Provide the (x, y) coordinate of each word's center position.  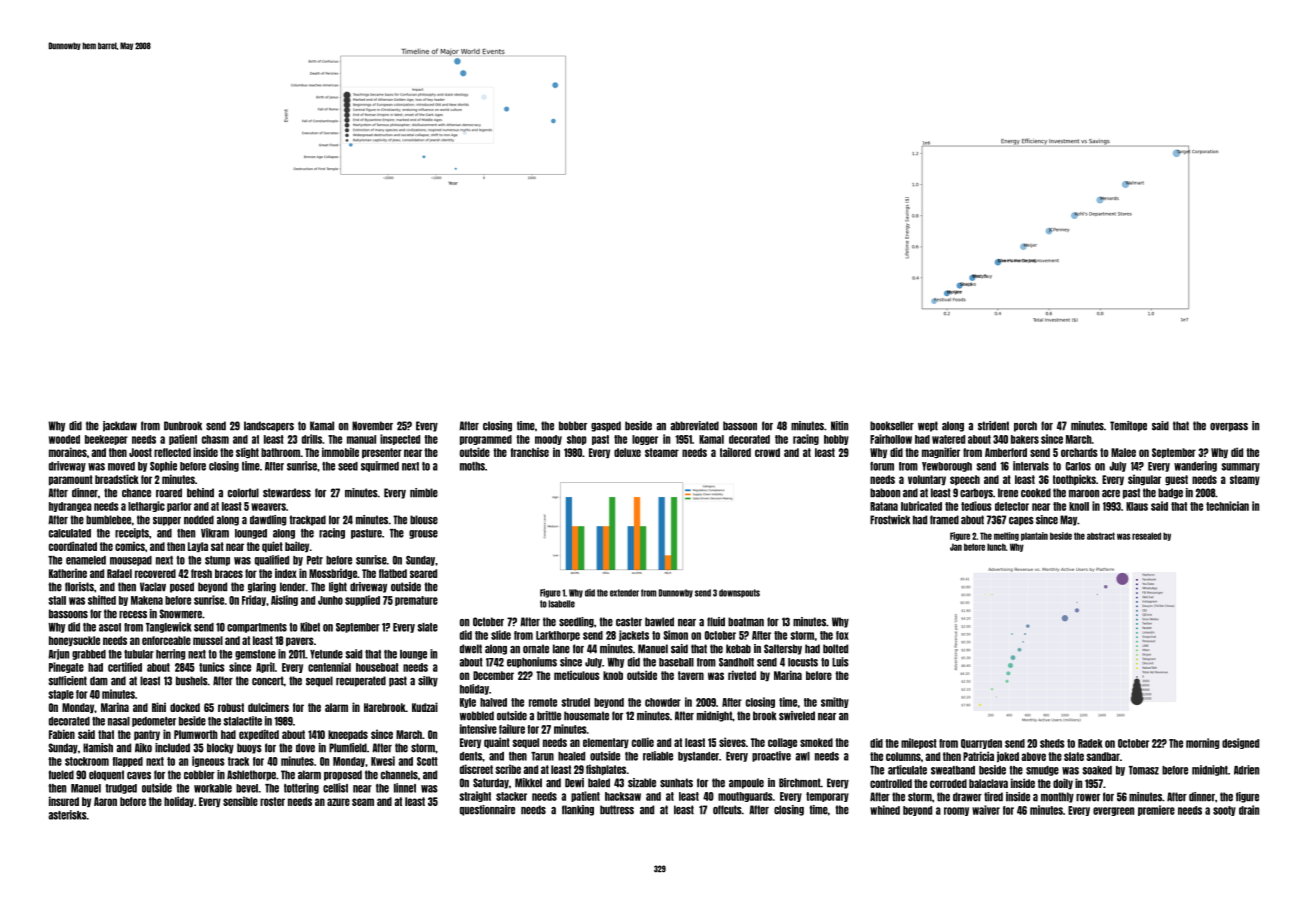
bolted (835, 649)
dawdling (268, 520)
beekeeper (106, 440)
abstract (1101, 536)
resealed (1146, 536)
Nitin (839, 426)
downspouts (739, 593)
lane (561, 649)
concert (268, 681)
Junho (330, 600)
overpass (1229, 427)
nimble (424, 493)
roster (272, 801)
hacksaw (623, 796)
